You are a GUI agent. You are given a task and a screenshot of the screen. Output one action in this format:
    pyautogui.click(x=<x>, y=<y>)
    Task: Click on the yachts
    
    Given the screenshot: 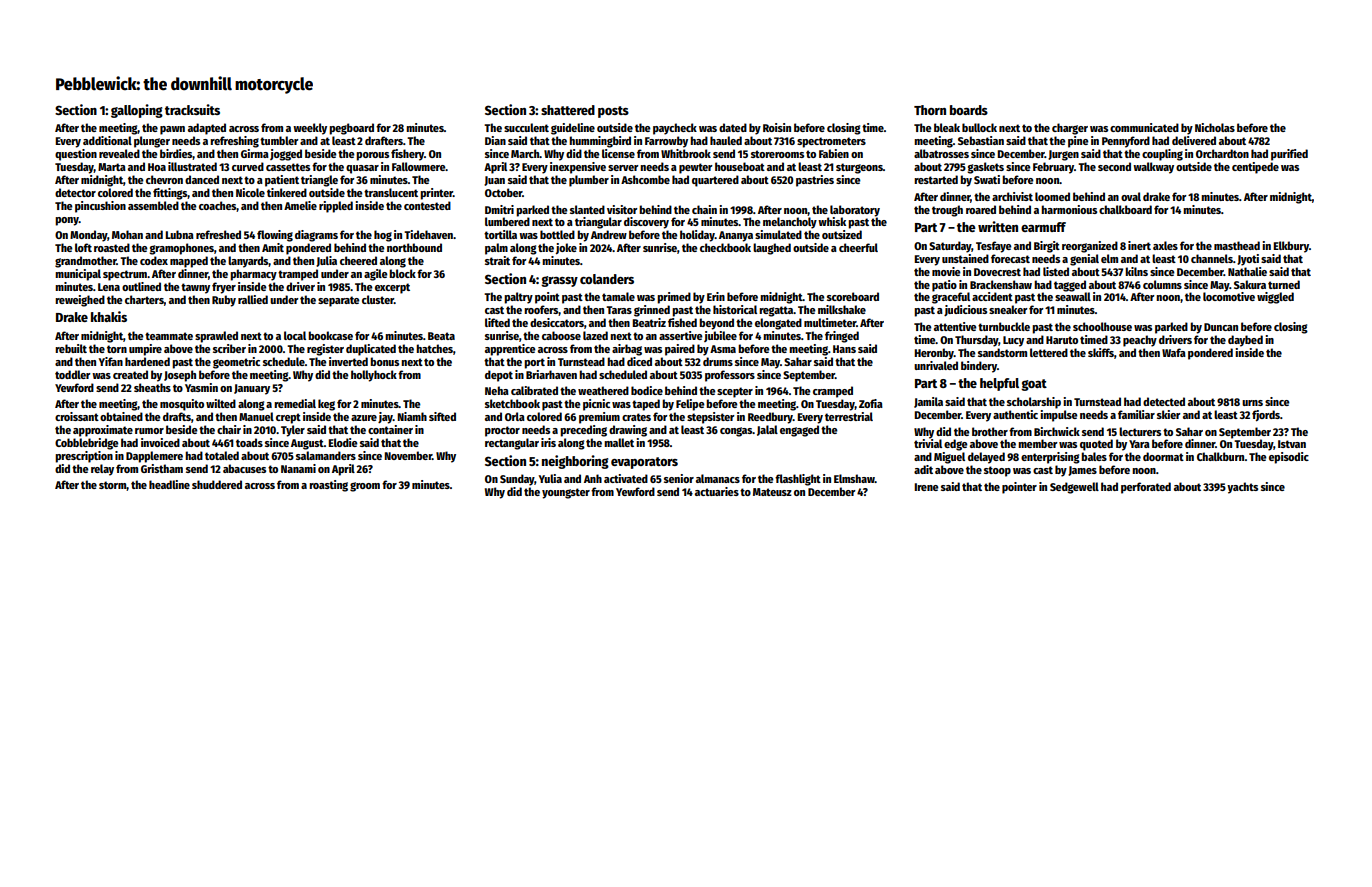 What is the action you would take?
    pyautogui.click(x=1242, y=488)
